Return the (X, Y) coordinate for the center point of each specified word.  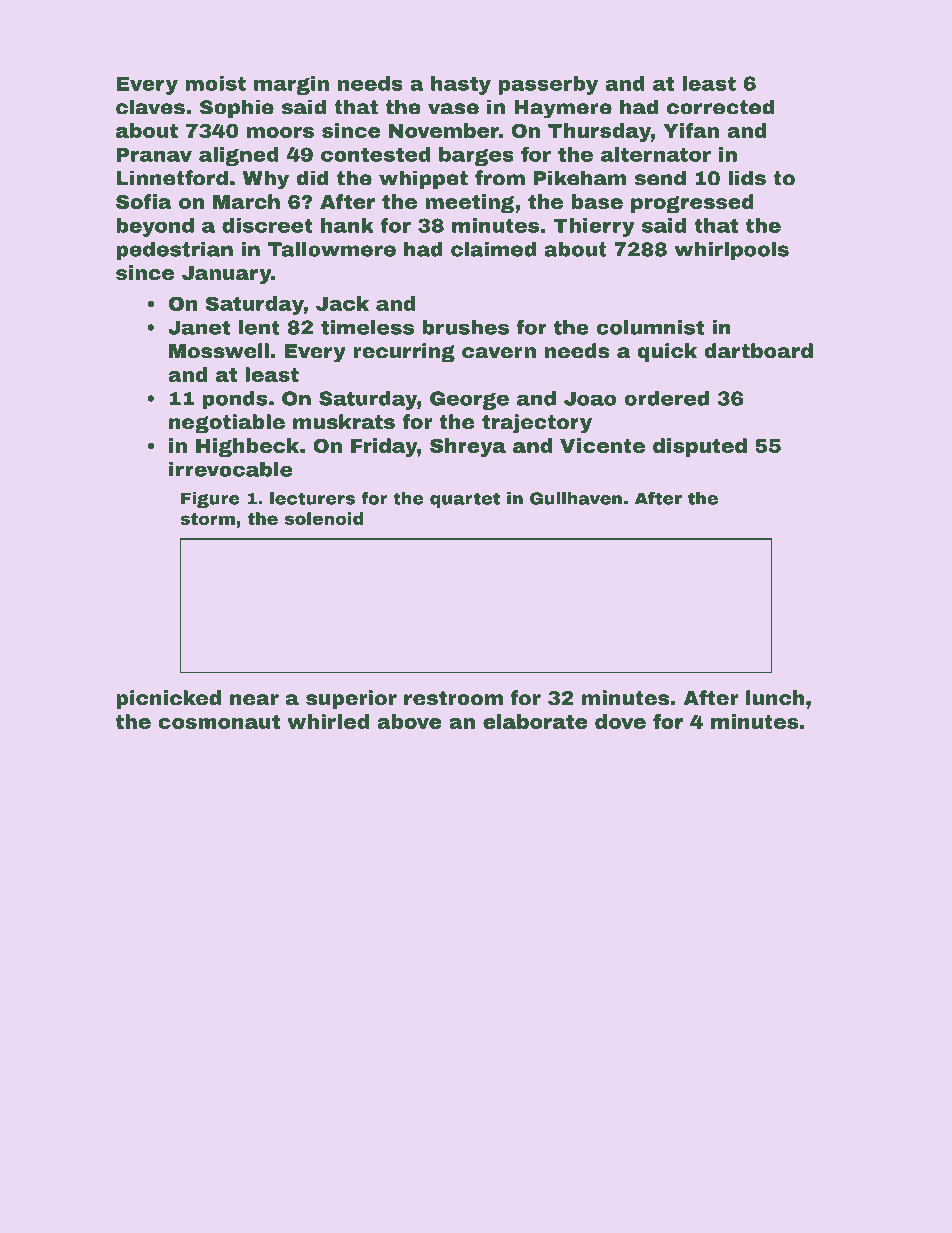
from (500, 178)
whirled (328, 721)
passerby (548, 85)
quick (667, 352)
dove (620, 721)
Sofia (144, 201)
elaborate (535, 721)
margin (291, 85)
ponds (235, 400)
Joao (590, 398)
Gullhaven (576, 498)
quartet (465, 500)
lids (747, 178)
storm (207, 519)
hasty (461, 85)
